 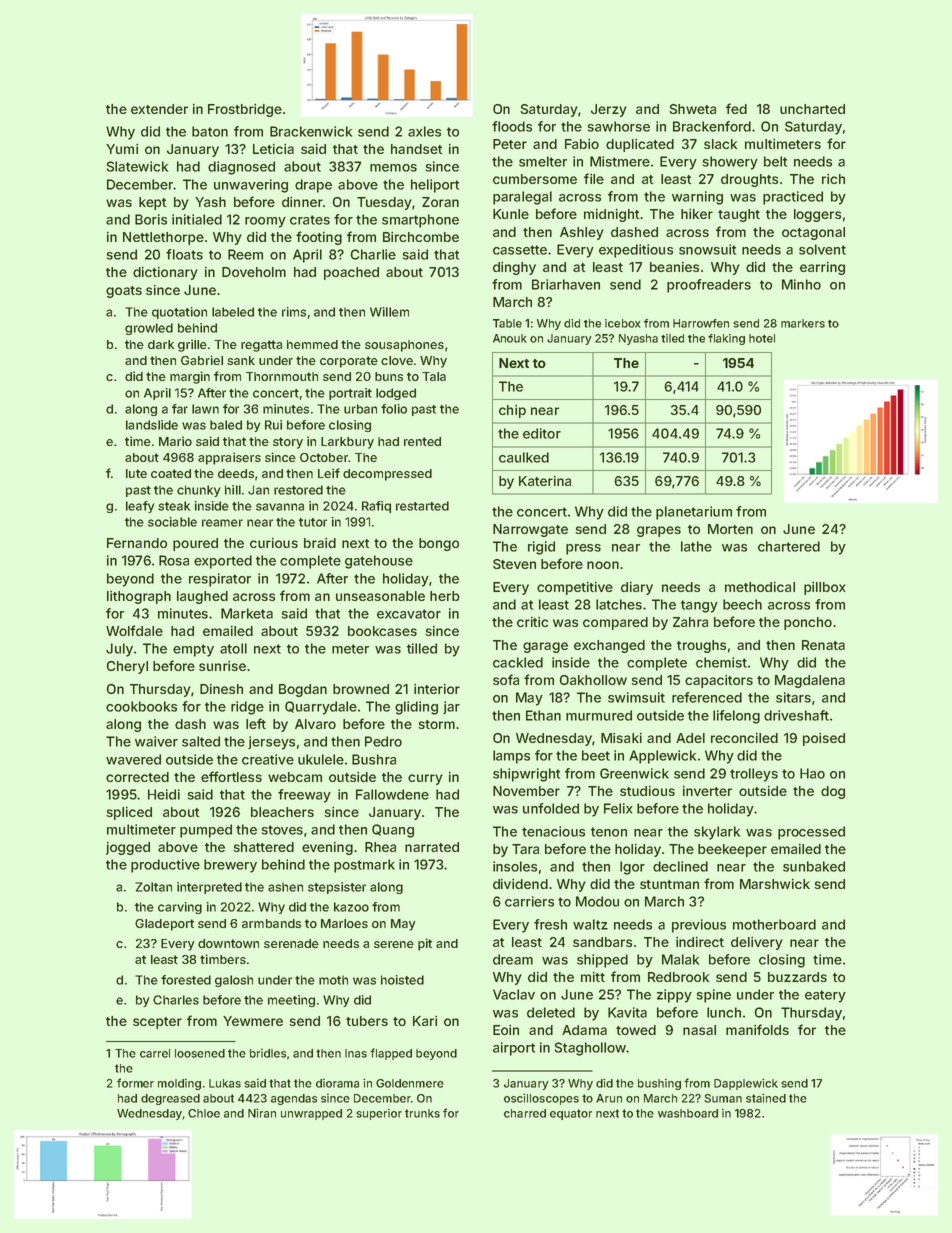 What do you see at coordinates (206, 831) in the screenshot?
I see `pumped` at bounding box center [206, 831].
